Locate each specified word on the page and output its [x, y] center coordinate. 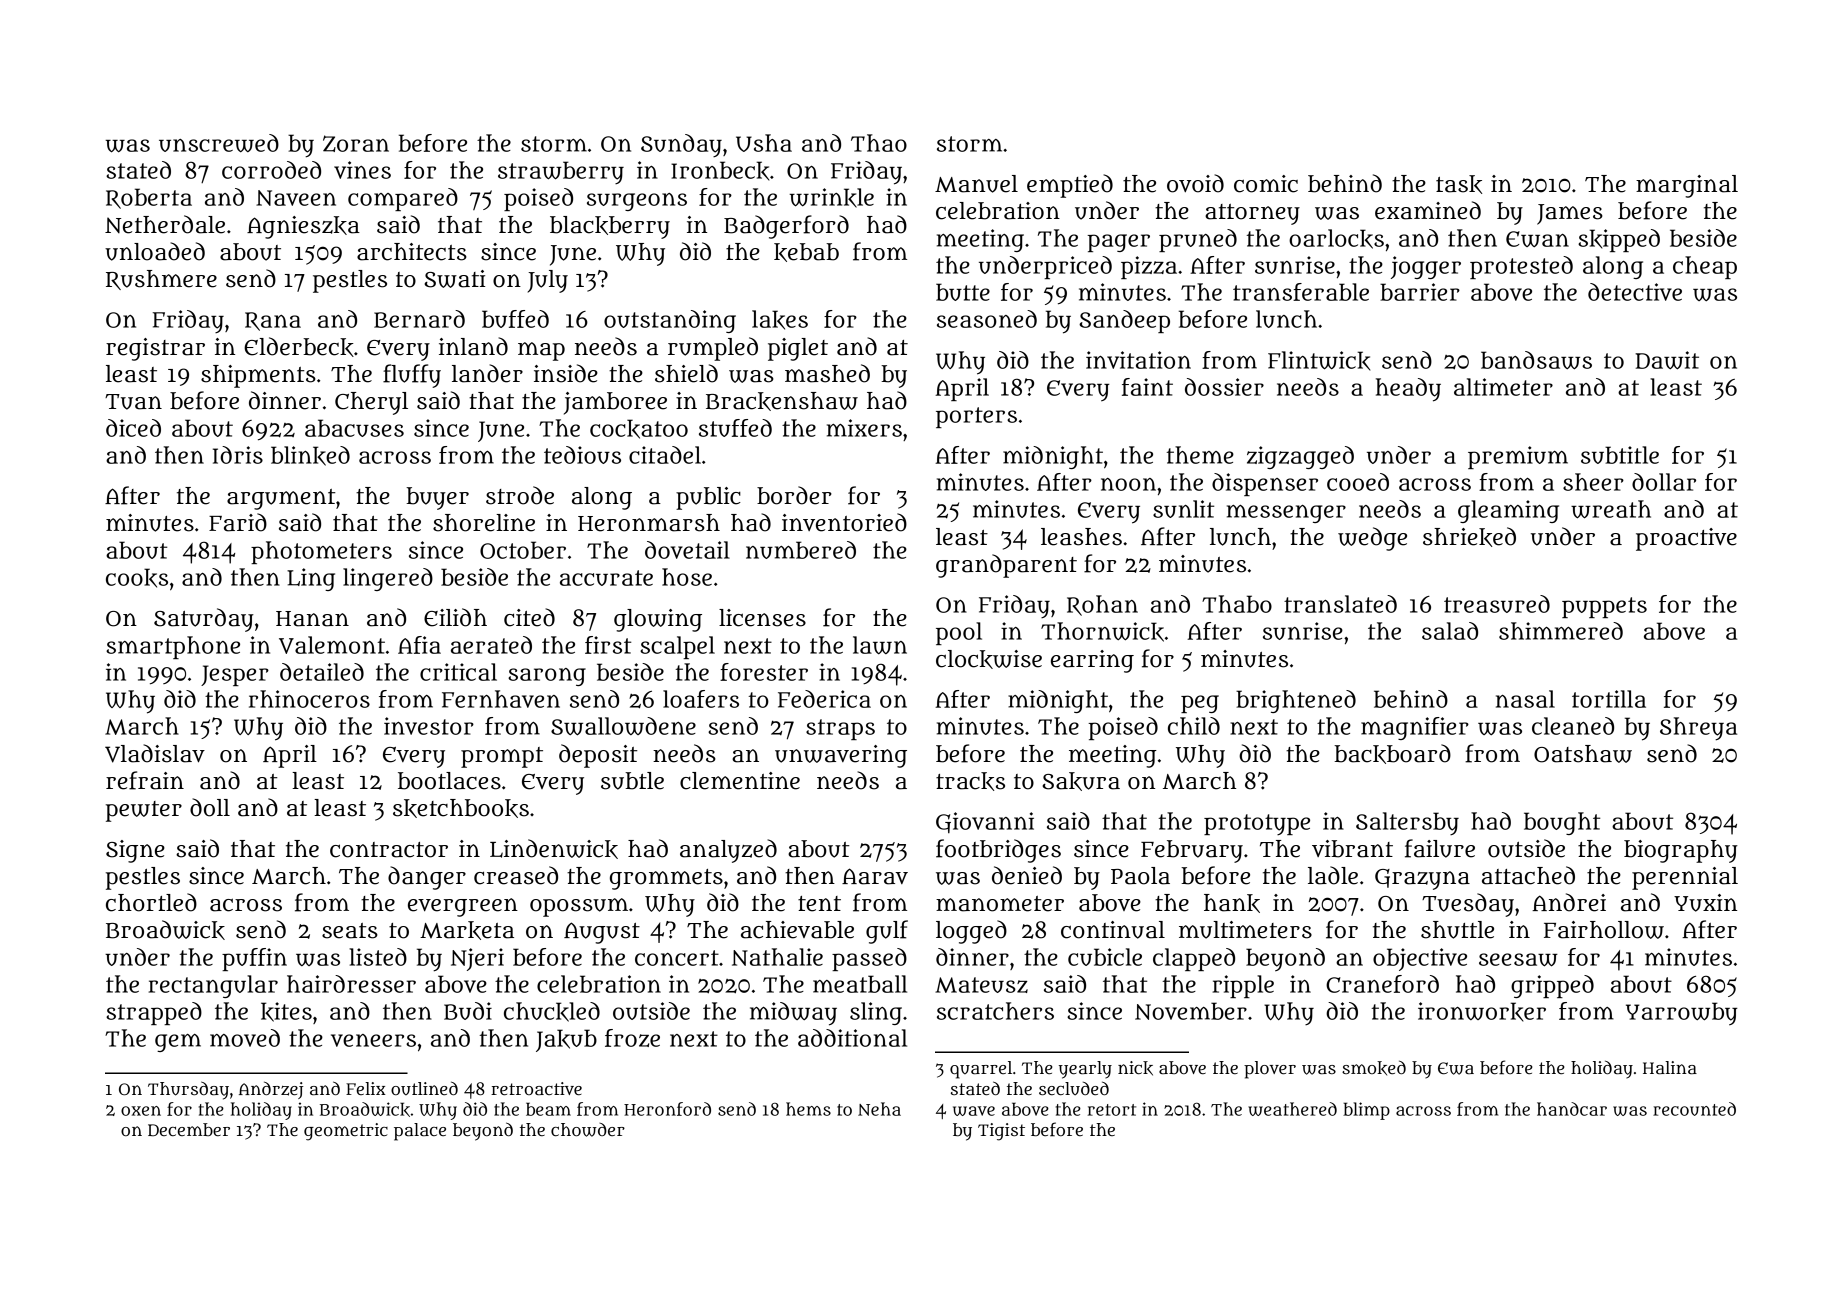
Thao [879, 143]
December [189, 1129]
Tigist [1001, 1132]
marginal [1687, 186]
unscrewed [219, 143]
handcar [1572, 1109]
